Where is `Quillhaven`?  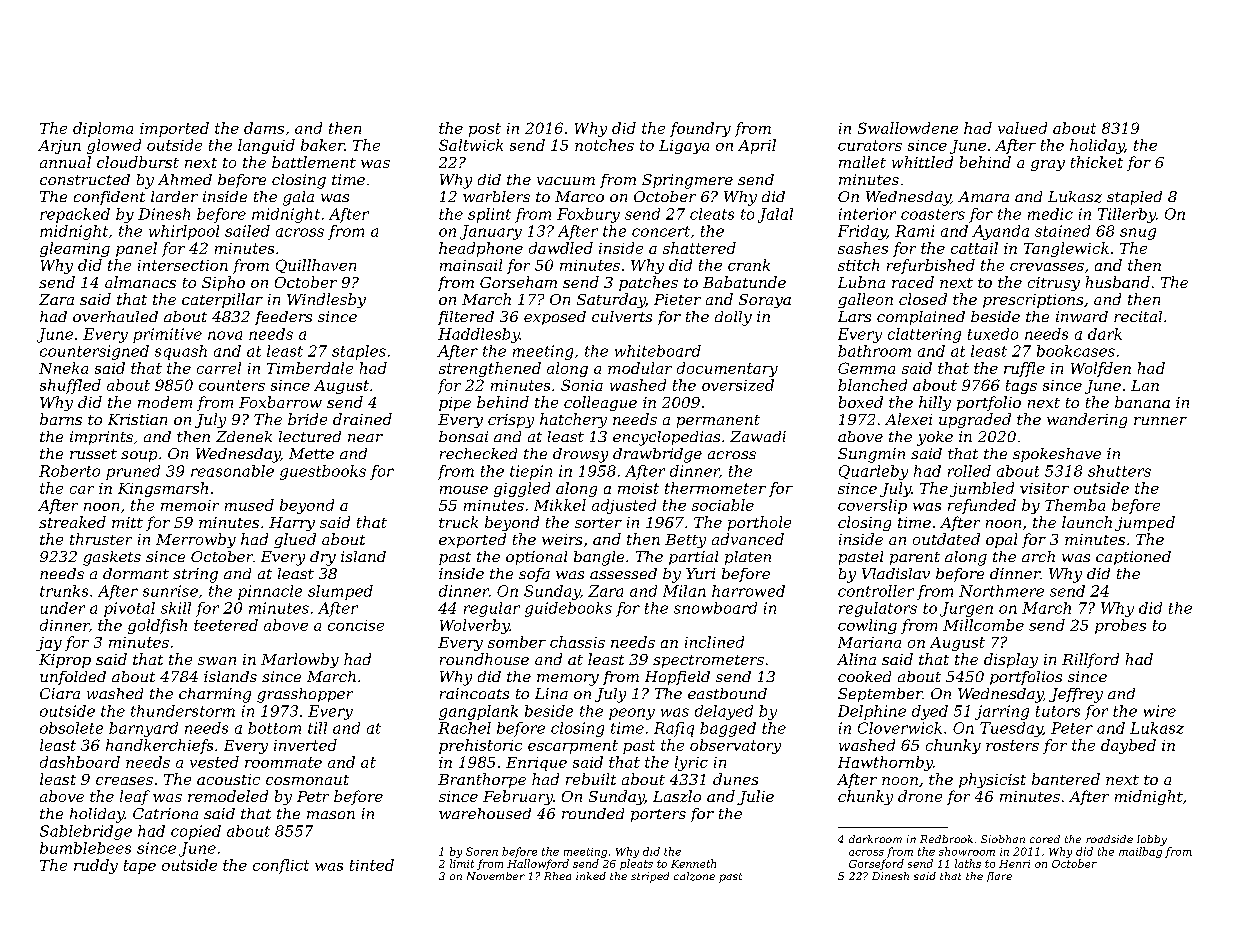
Quillhaven is located at coordinates (316, 266).
